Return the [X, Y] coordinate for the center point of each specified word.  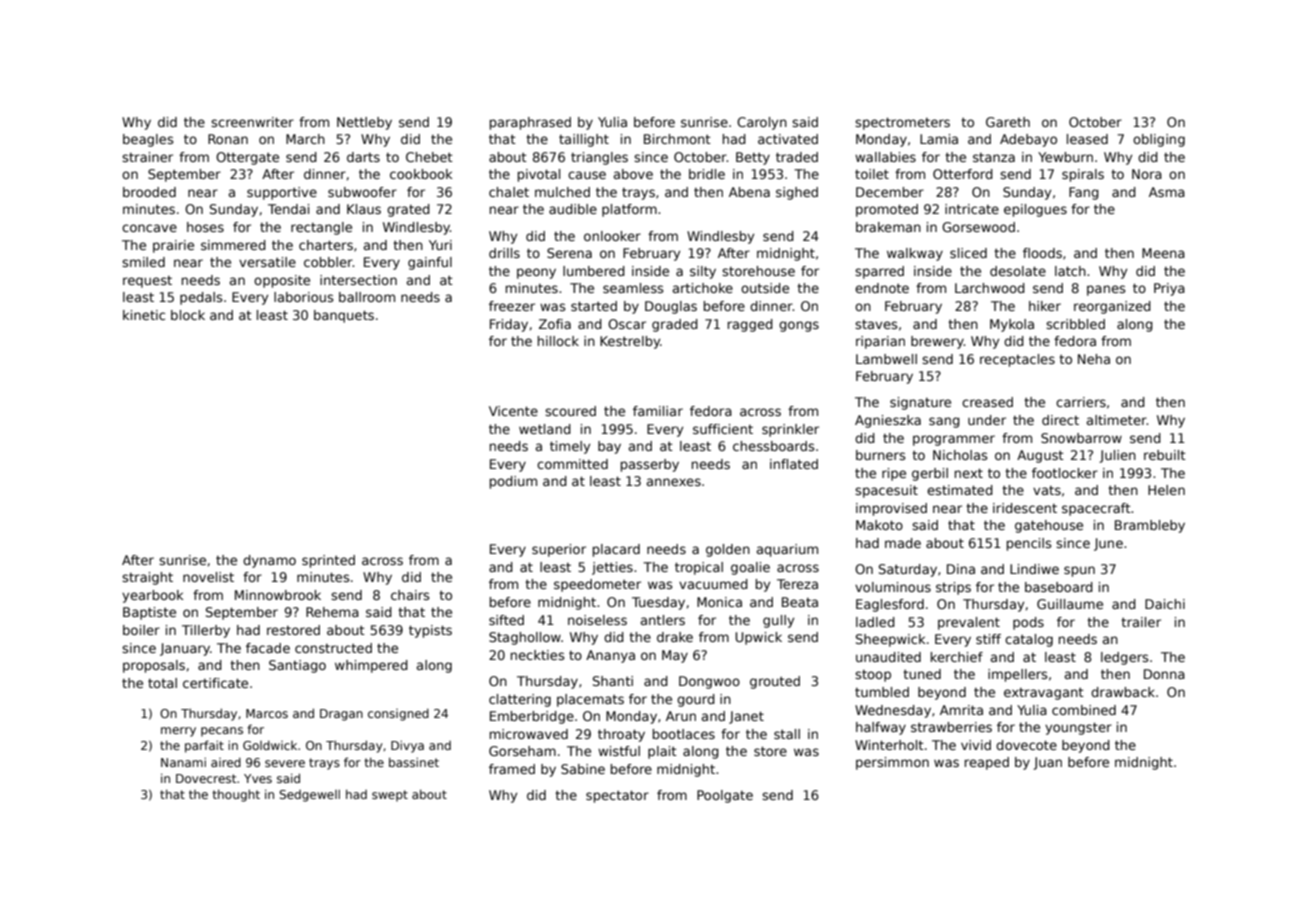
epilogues [1035, 210]
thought [236, 795]
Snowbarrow [1081, 438]
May [675, 656]
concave [149, 228]
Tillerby [206, 631]
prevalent [969, 623]
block [188, 315]
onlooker [612, 236]
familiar [658, 411]
